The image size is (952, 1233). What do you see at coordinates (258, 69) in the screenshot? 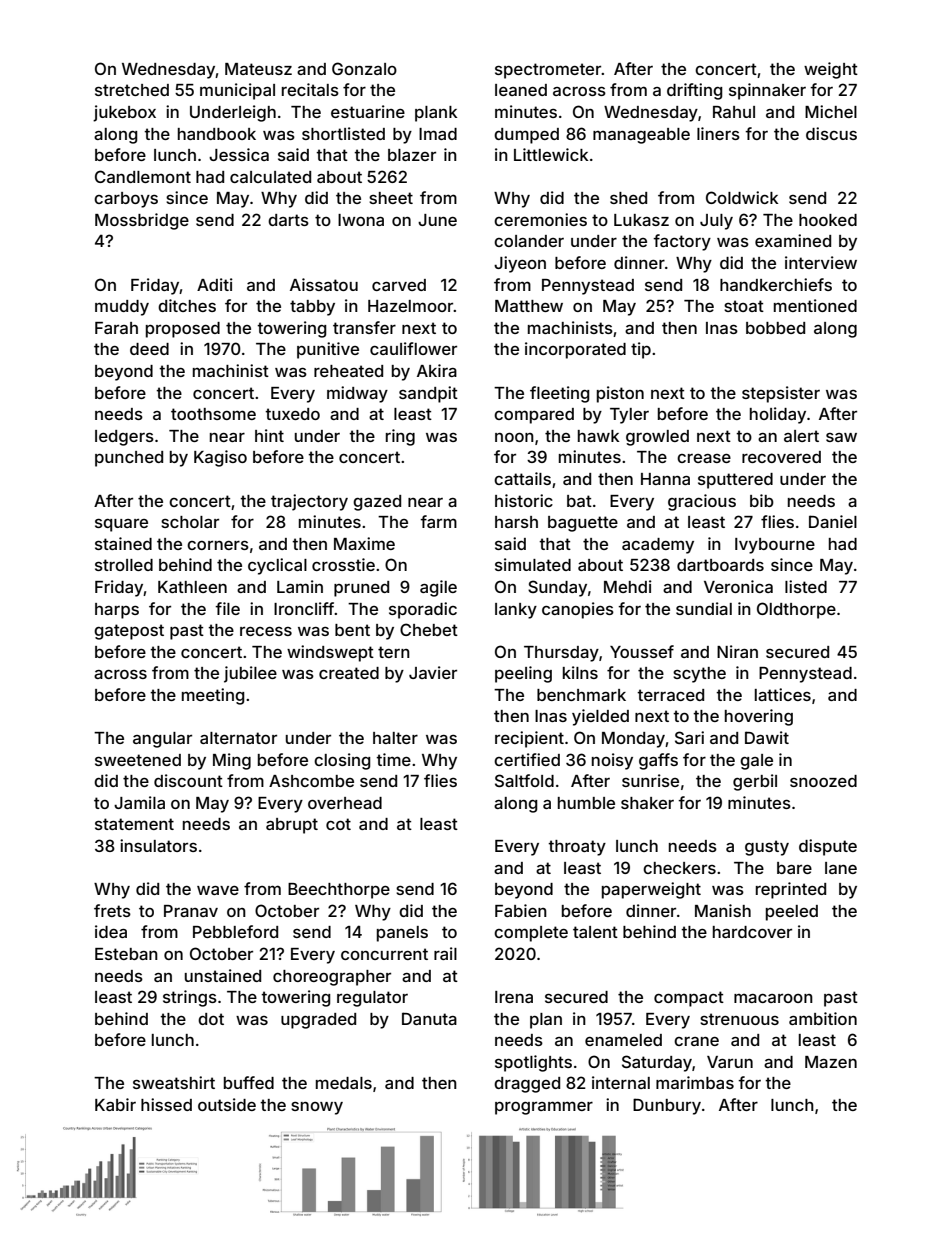
I see `Mateusz` at bounding box center [258, 69].
